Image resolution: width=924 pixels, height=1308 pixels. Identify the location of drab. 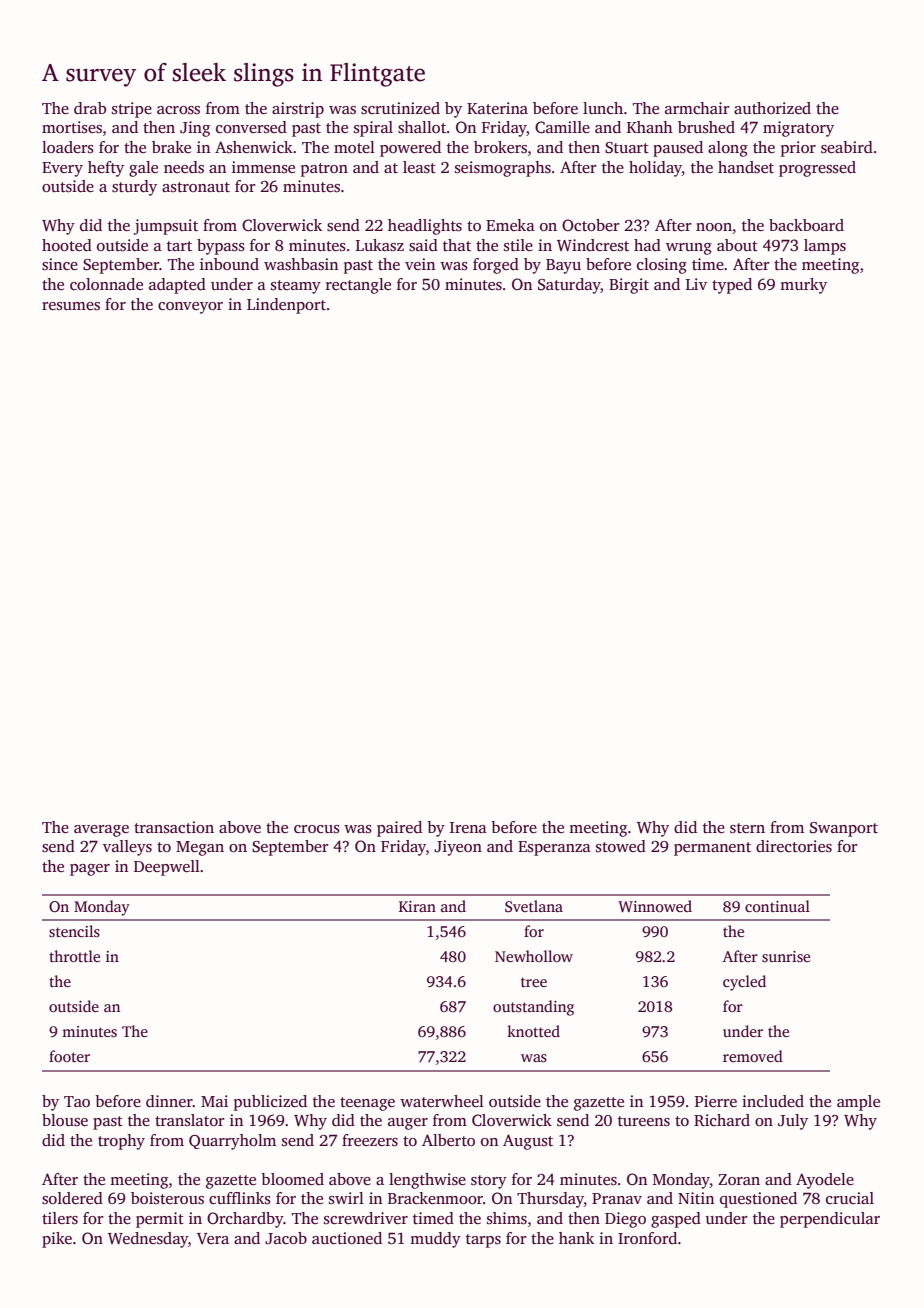
(90, 108).
